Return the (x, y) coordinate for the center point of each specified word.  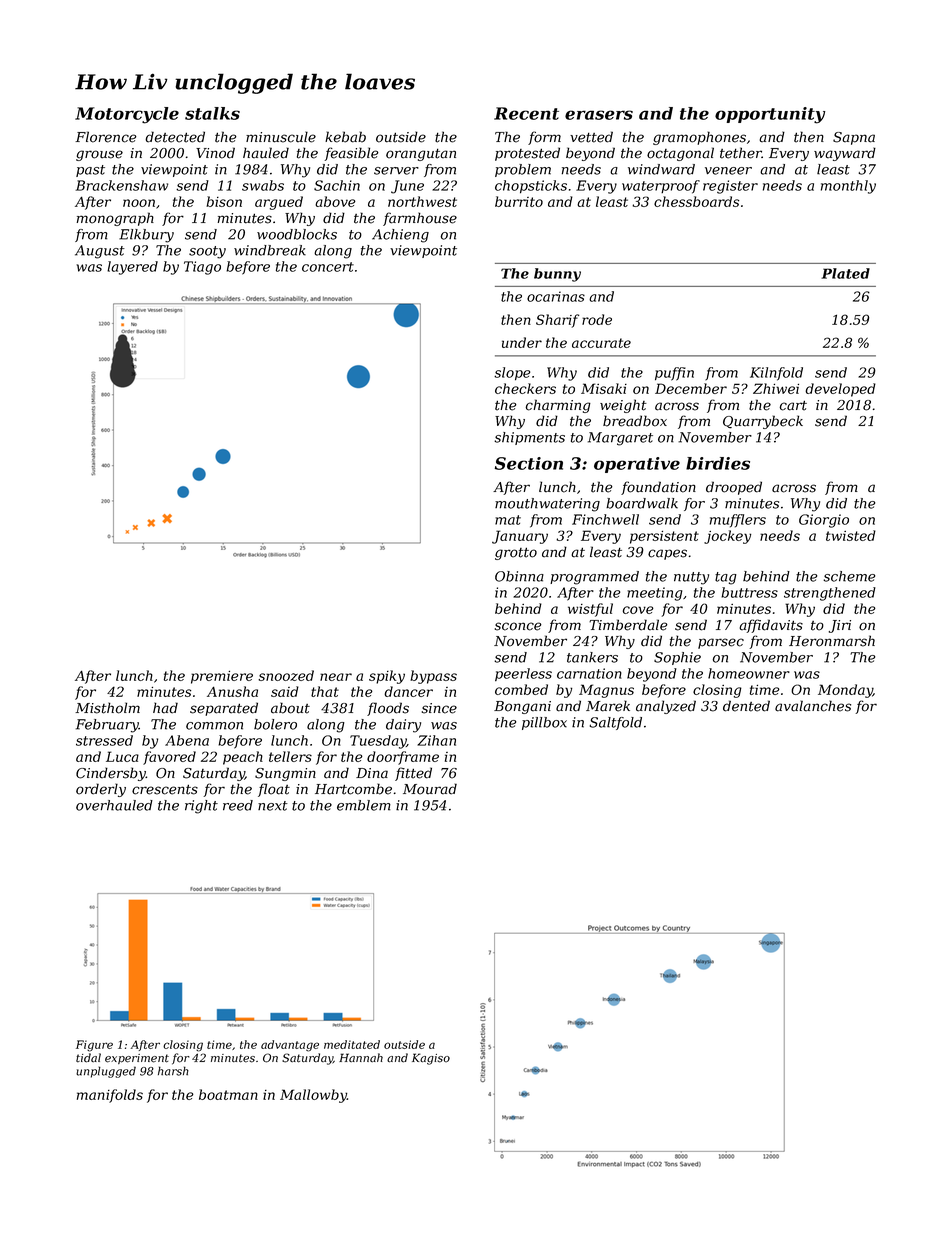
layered (132, 268)
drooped (734, 488)
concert (328, 267)
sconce (518, 626)
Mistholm (107, 708)
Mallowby (313, 1096)
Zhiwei (776, 388)
